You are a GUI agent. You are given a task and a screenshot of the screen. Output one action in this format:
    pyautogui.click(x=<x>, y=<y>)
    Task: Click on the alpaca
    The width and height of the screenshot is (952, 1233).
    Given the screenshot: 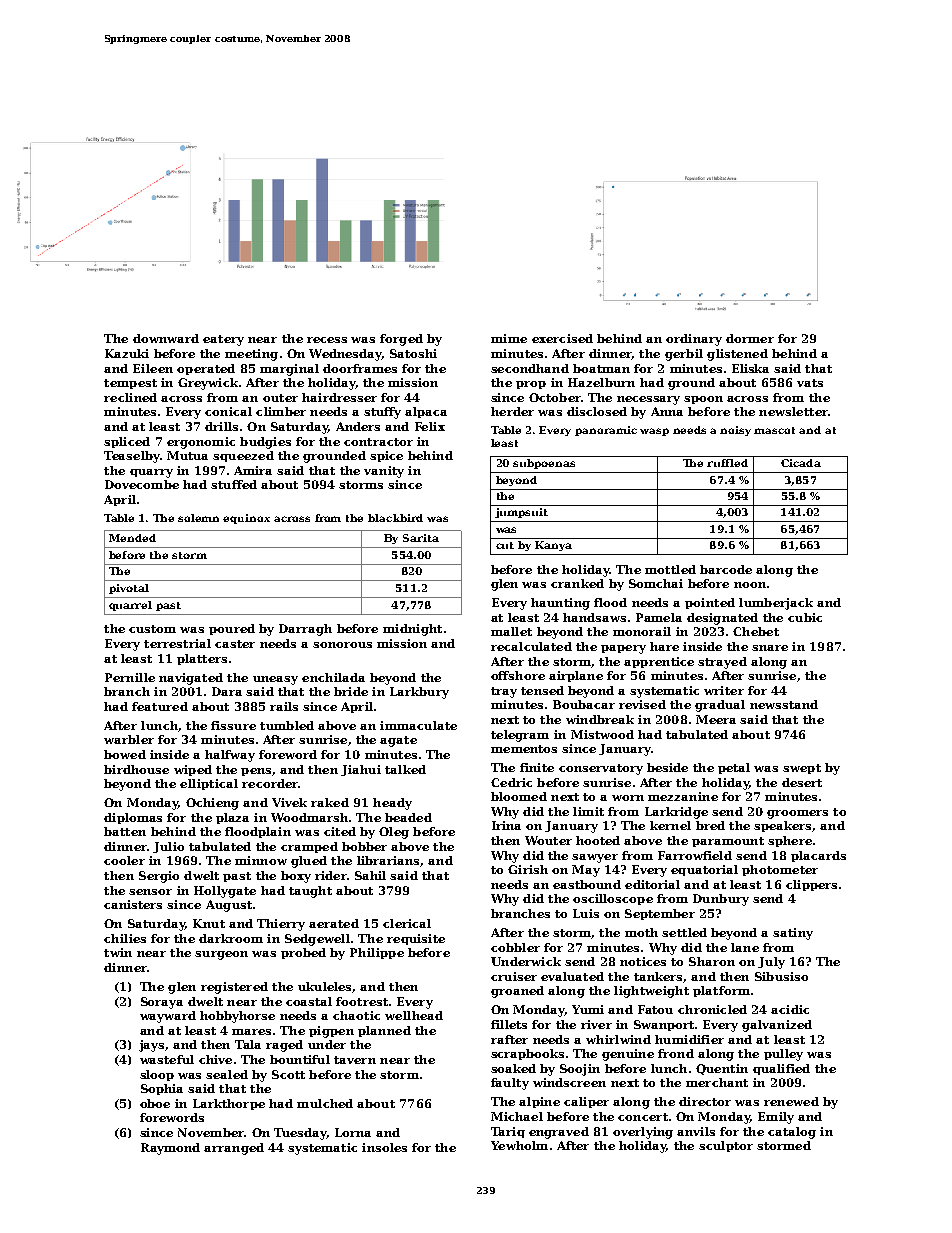 What is the action you would take?
    pyautogui.click(x=426, y=412)
